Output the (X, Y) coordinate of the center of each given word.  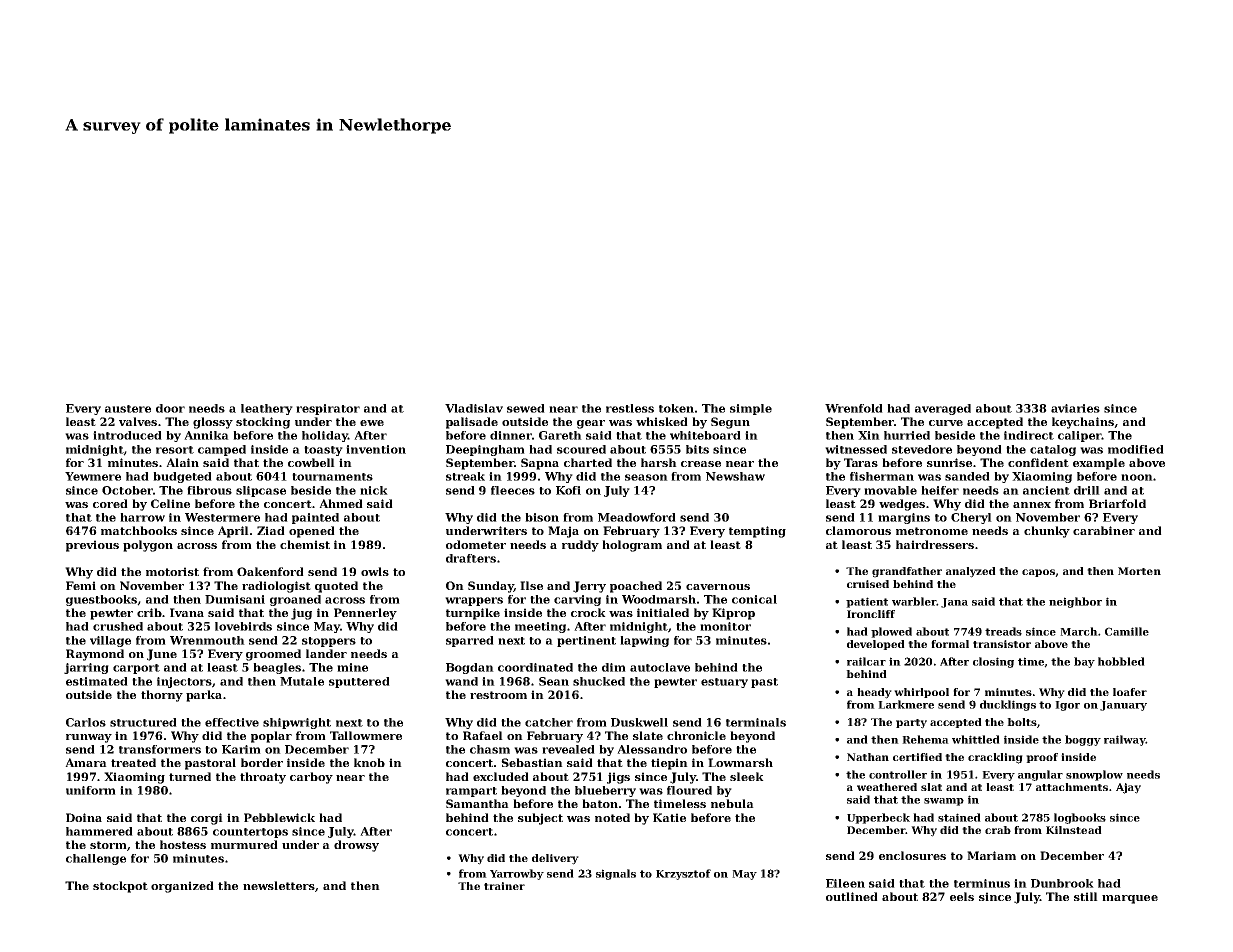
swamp (944, 802)
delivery (555, 859)
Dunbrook (1062, 883)
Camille (1127, 631)
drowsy (356, 846)
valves (138, 421)
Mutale (302, 681)
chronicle (696, 735)
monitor (725, 626)
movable (890, 490)
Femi (81, 585)
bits (697, 449)
